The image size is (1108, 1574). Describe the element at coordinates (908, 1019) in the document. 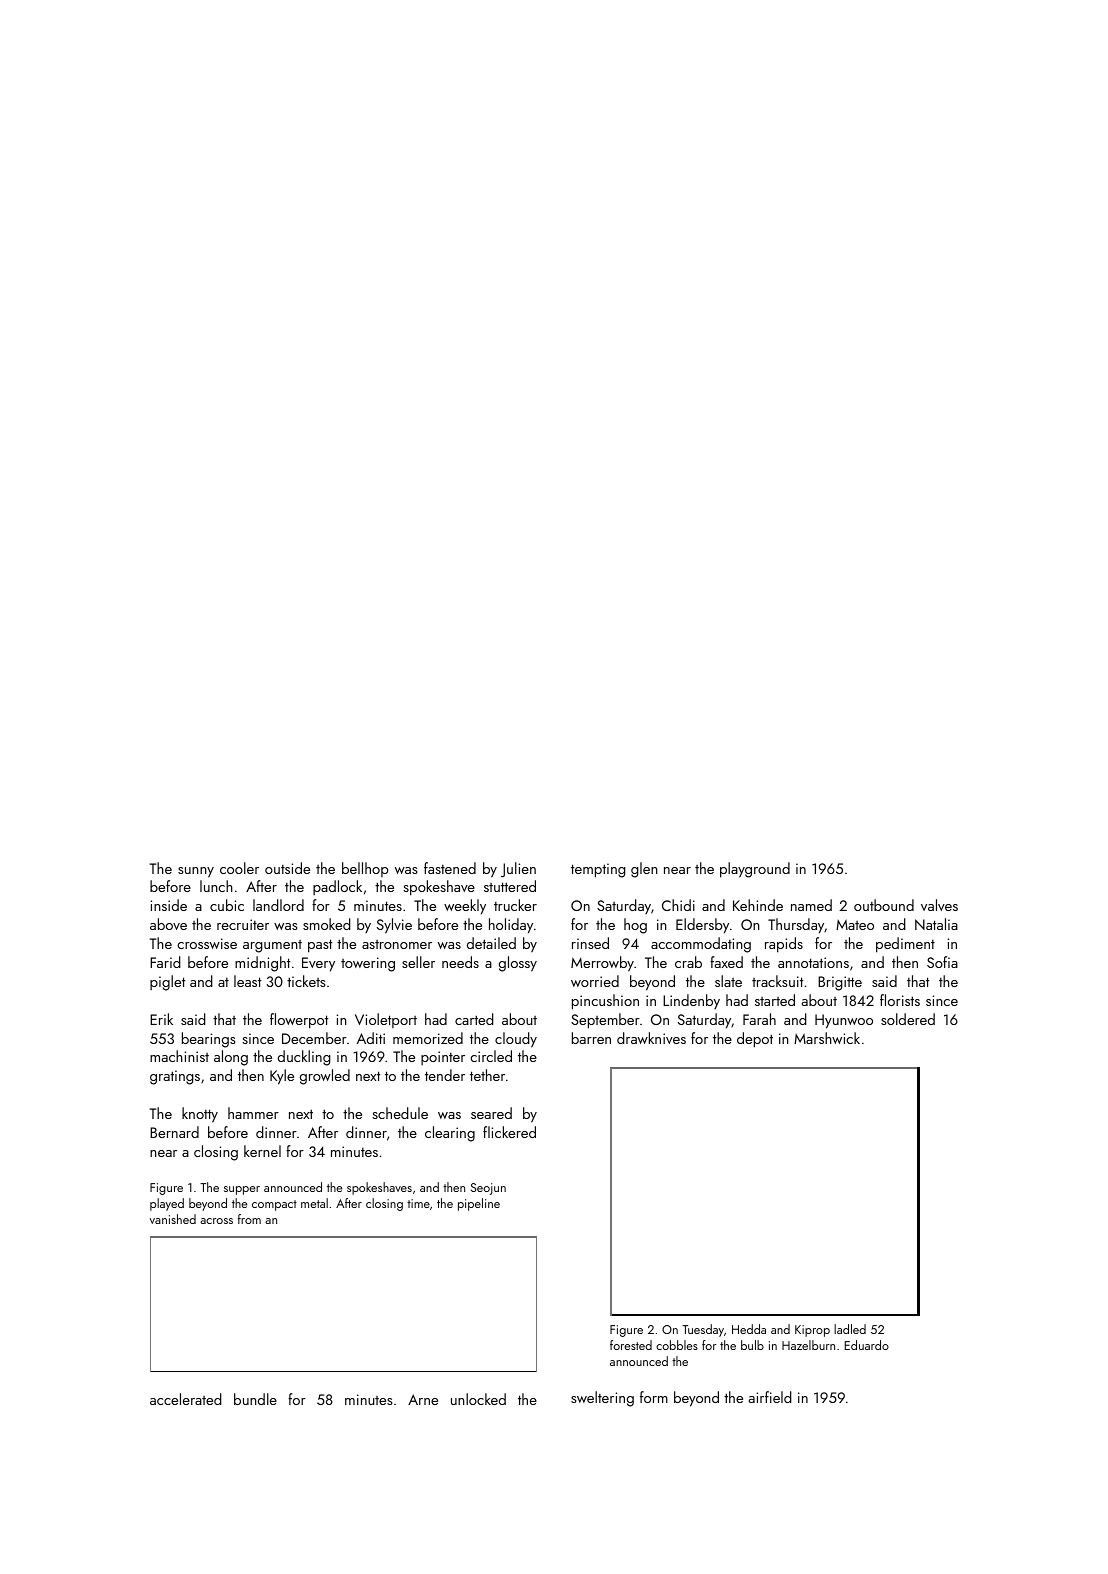

I see `soldered` at that location.
